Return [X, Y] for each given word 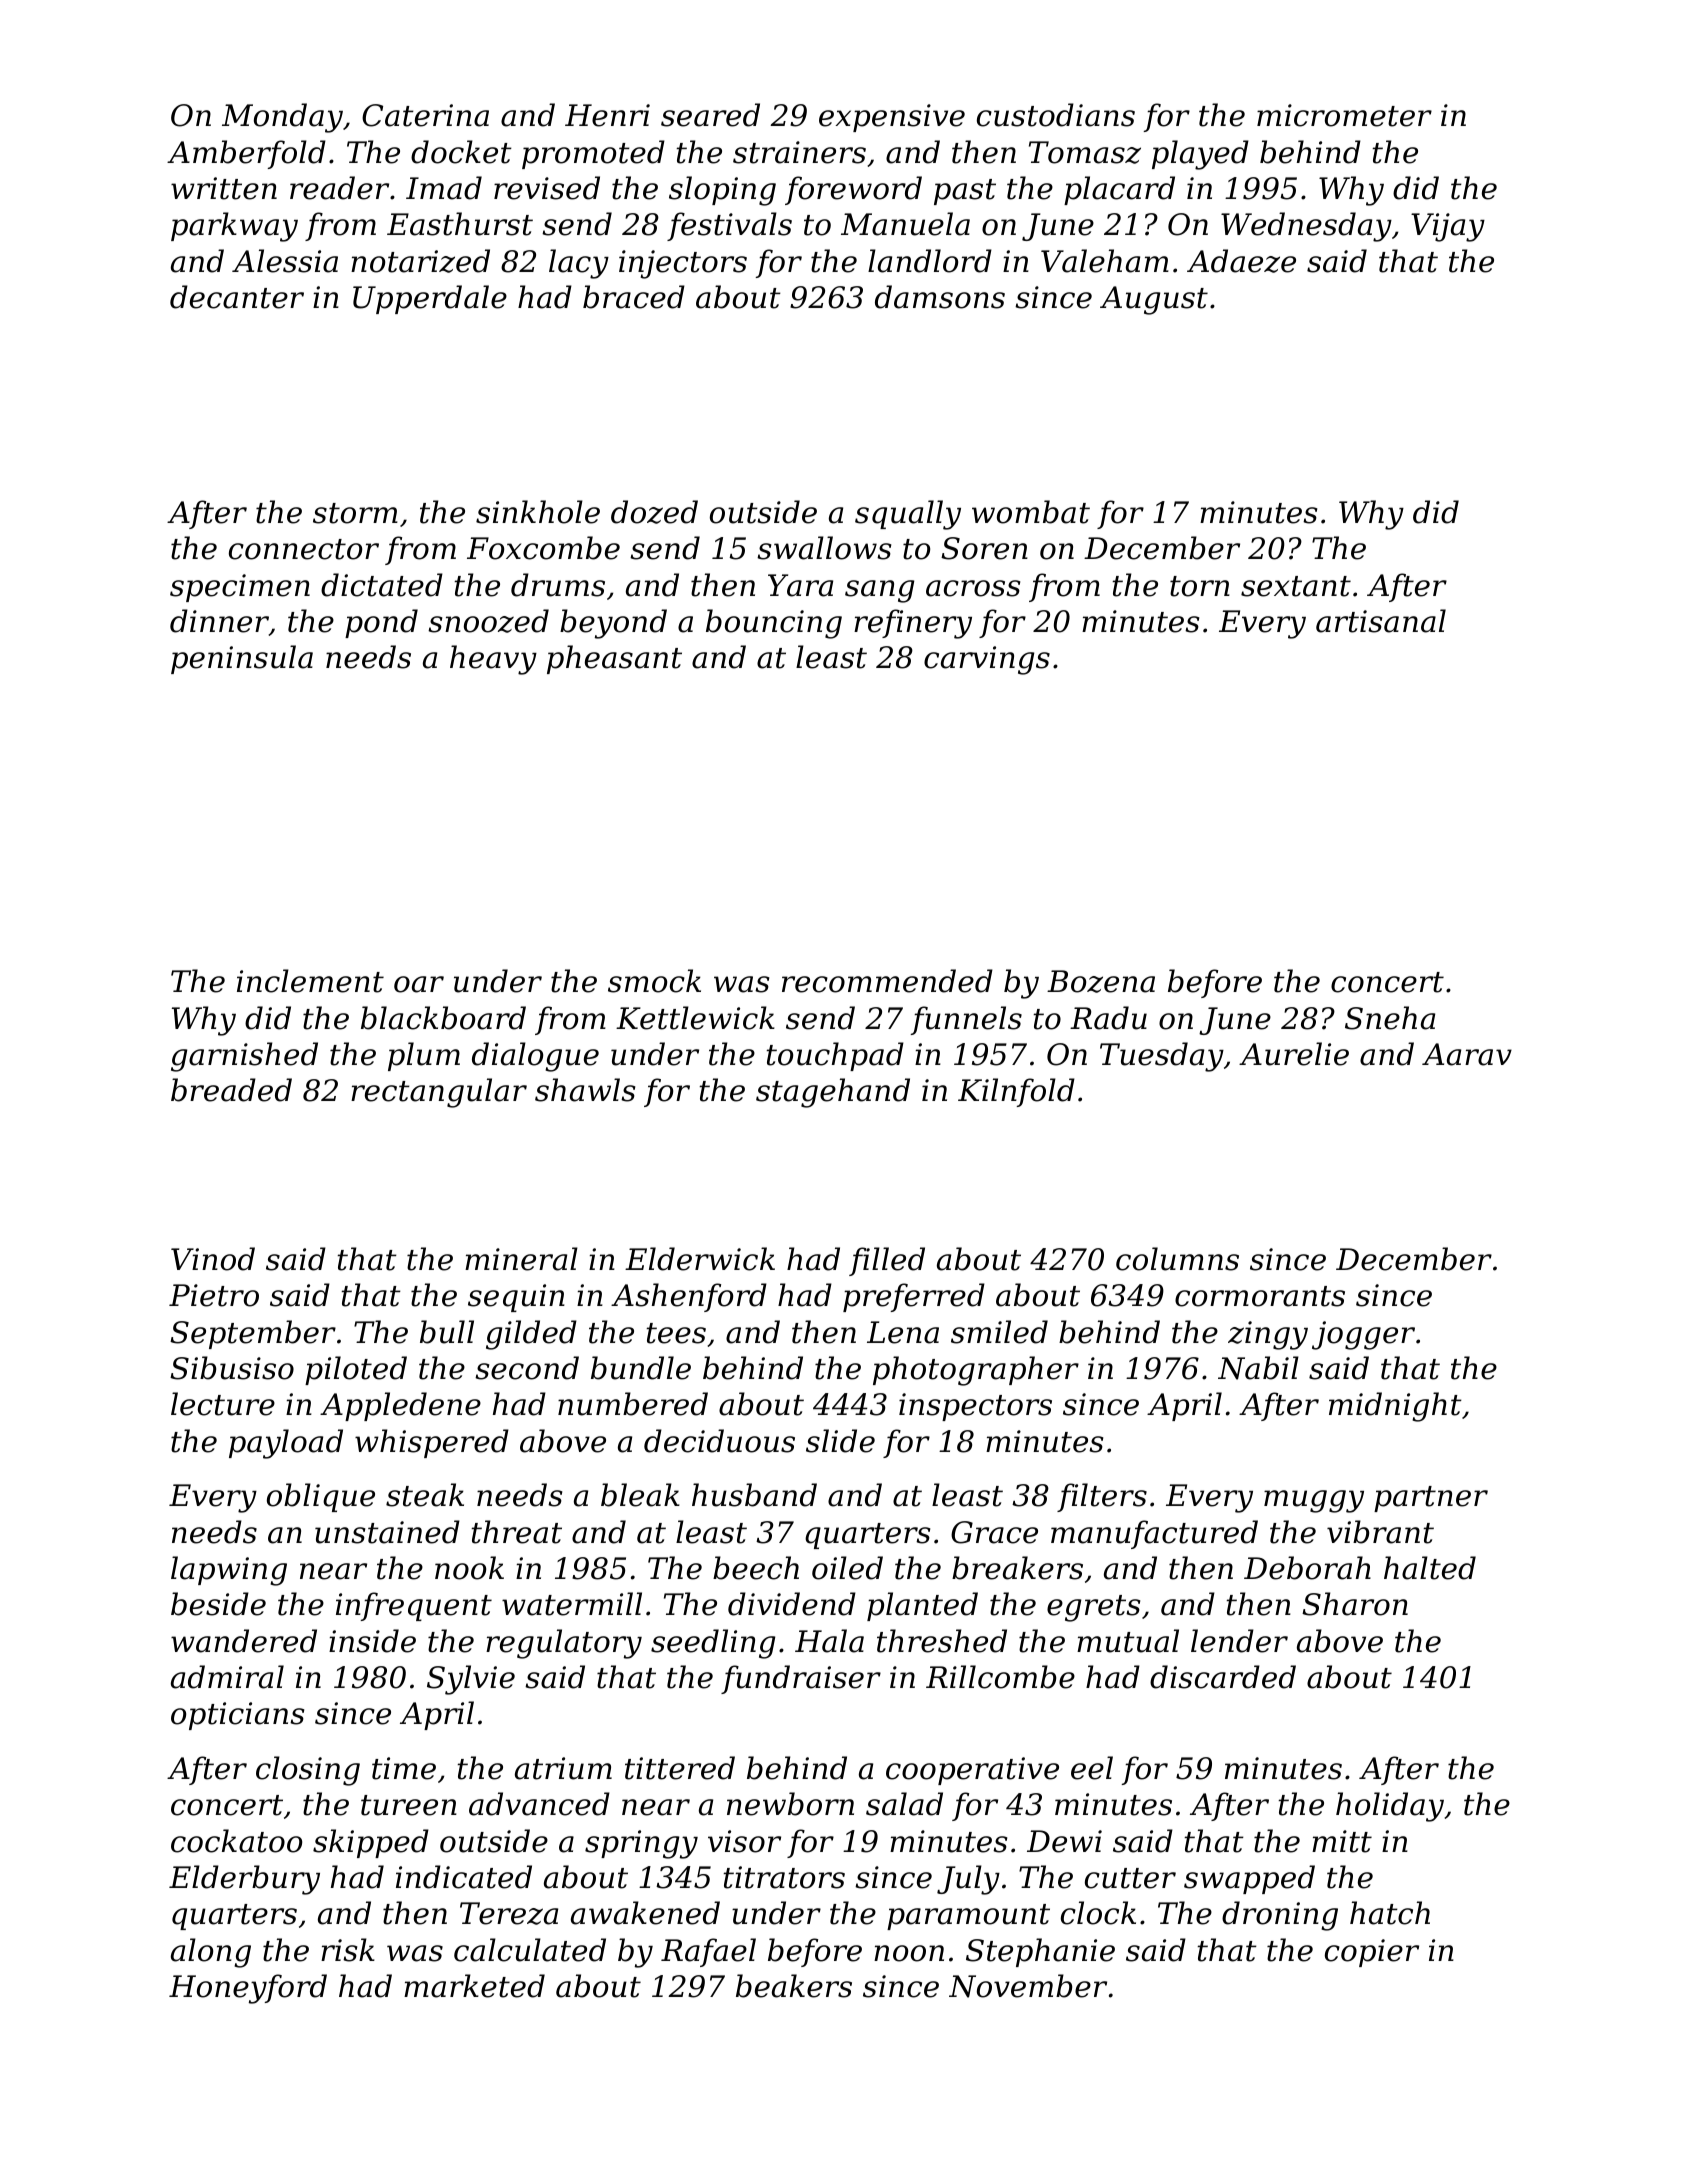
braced [634, 297]
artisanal [1381, 621]
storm [355, 513]
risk [348, 1950]
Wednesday [1306, 227]
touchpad [835, 1056]
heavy [493, 660]
